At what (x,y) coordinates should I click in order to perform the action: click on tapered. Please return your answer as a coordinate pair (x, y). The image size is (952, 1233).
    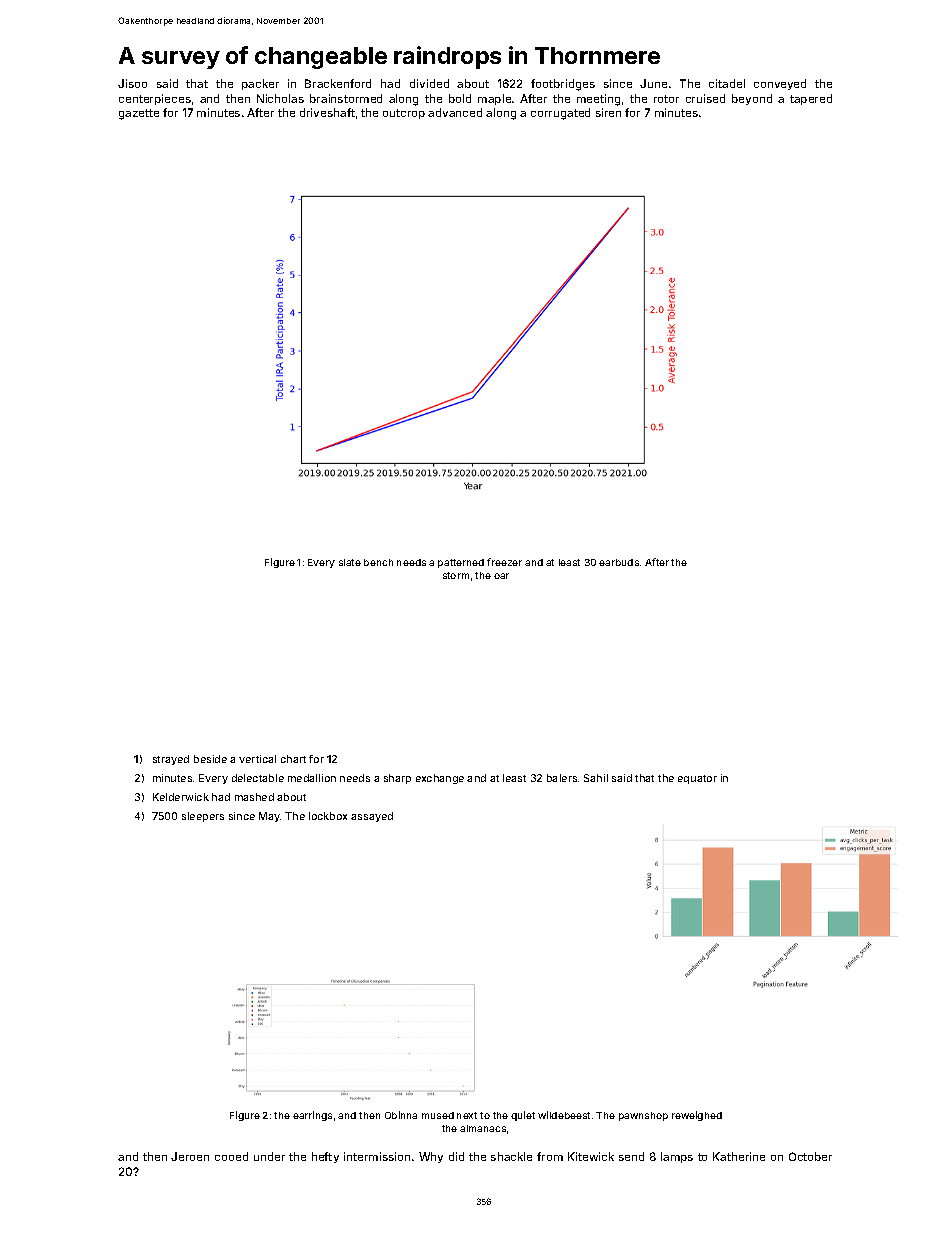
    Looking at the image, I should click on (811, 99).
